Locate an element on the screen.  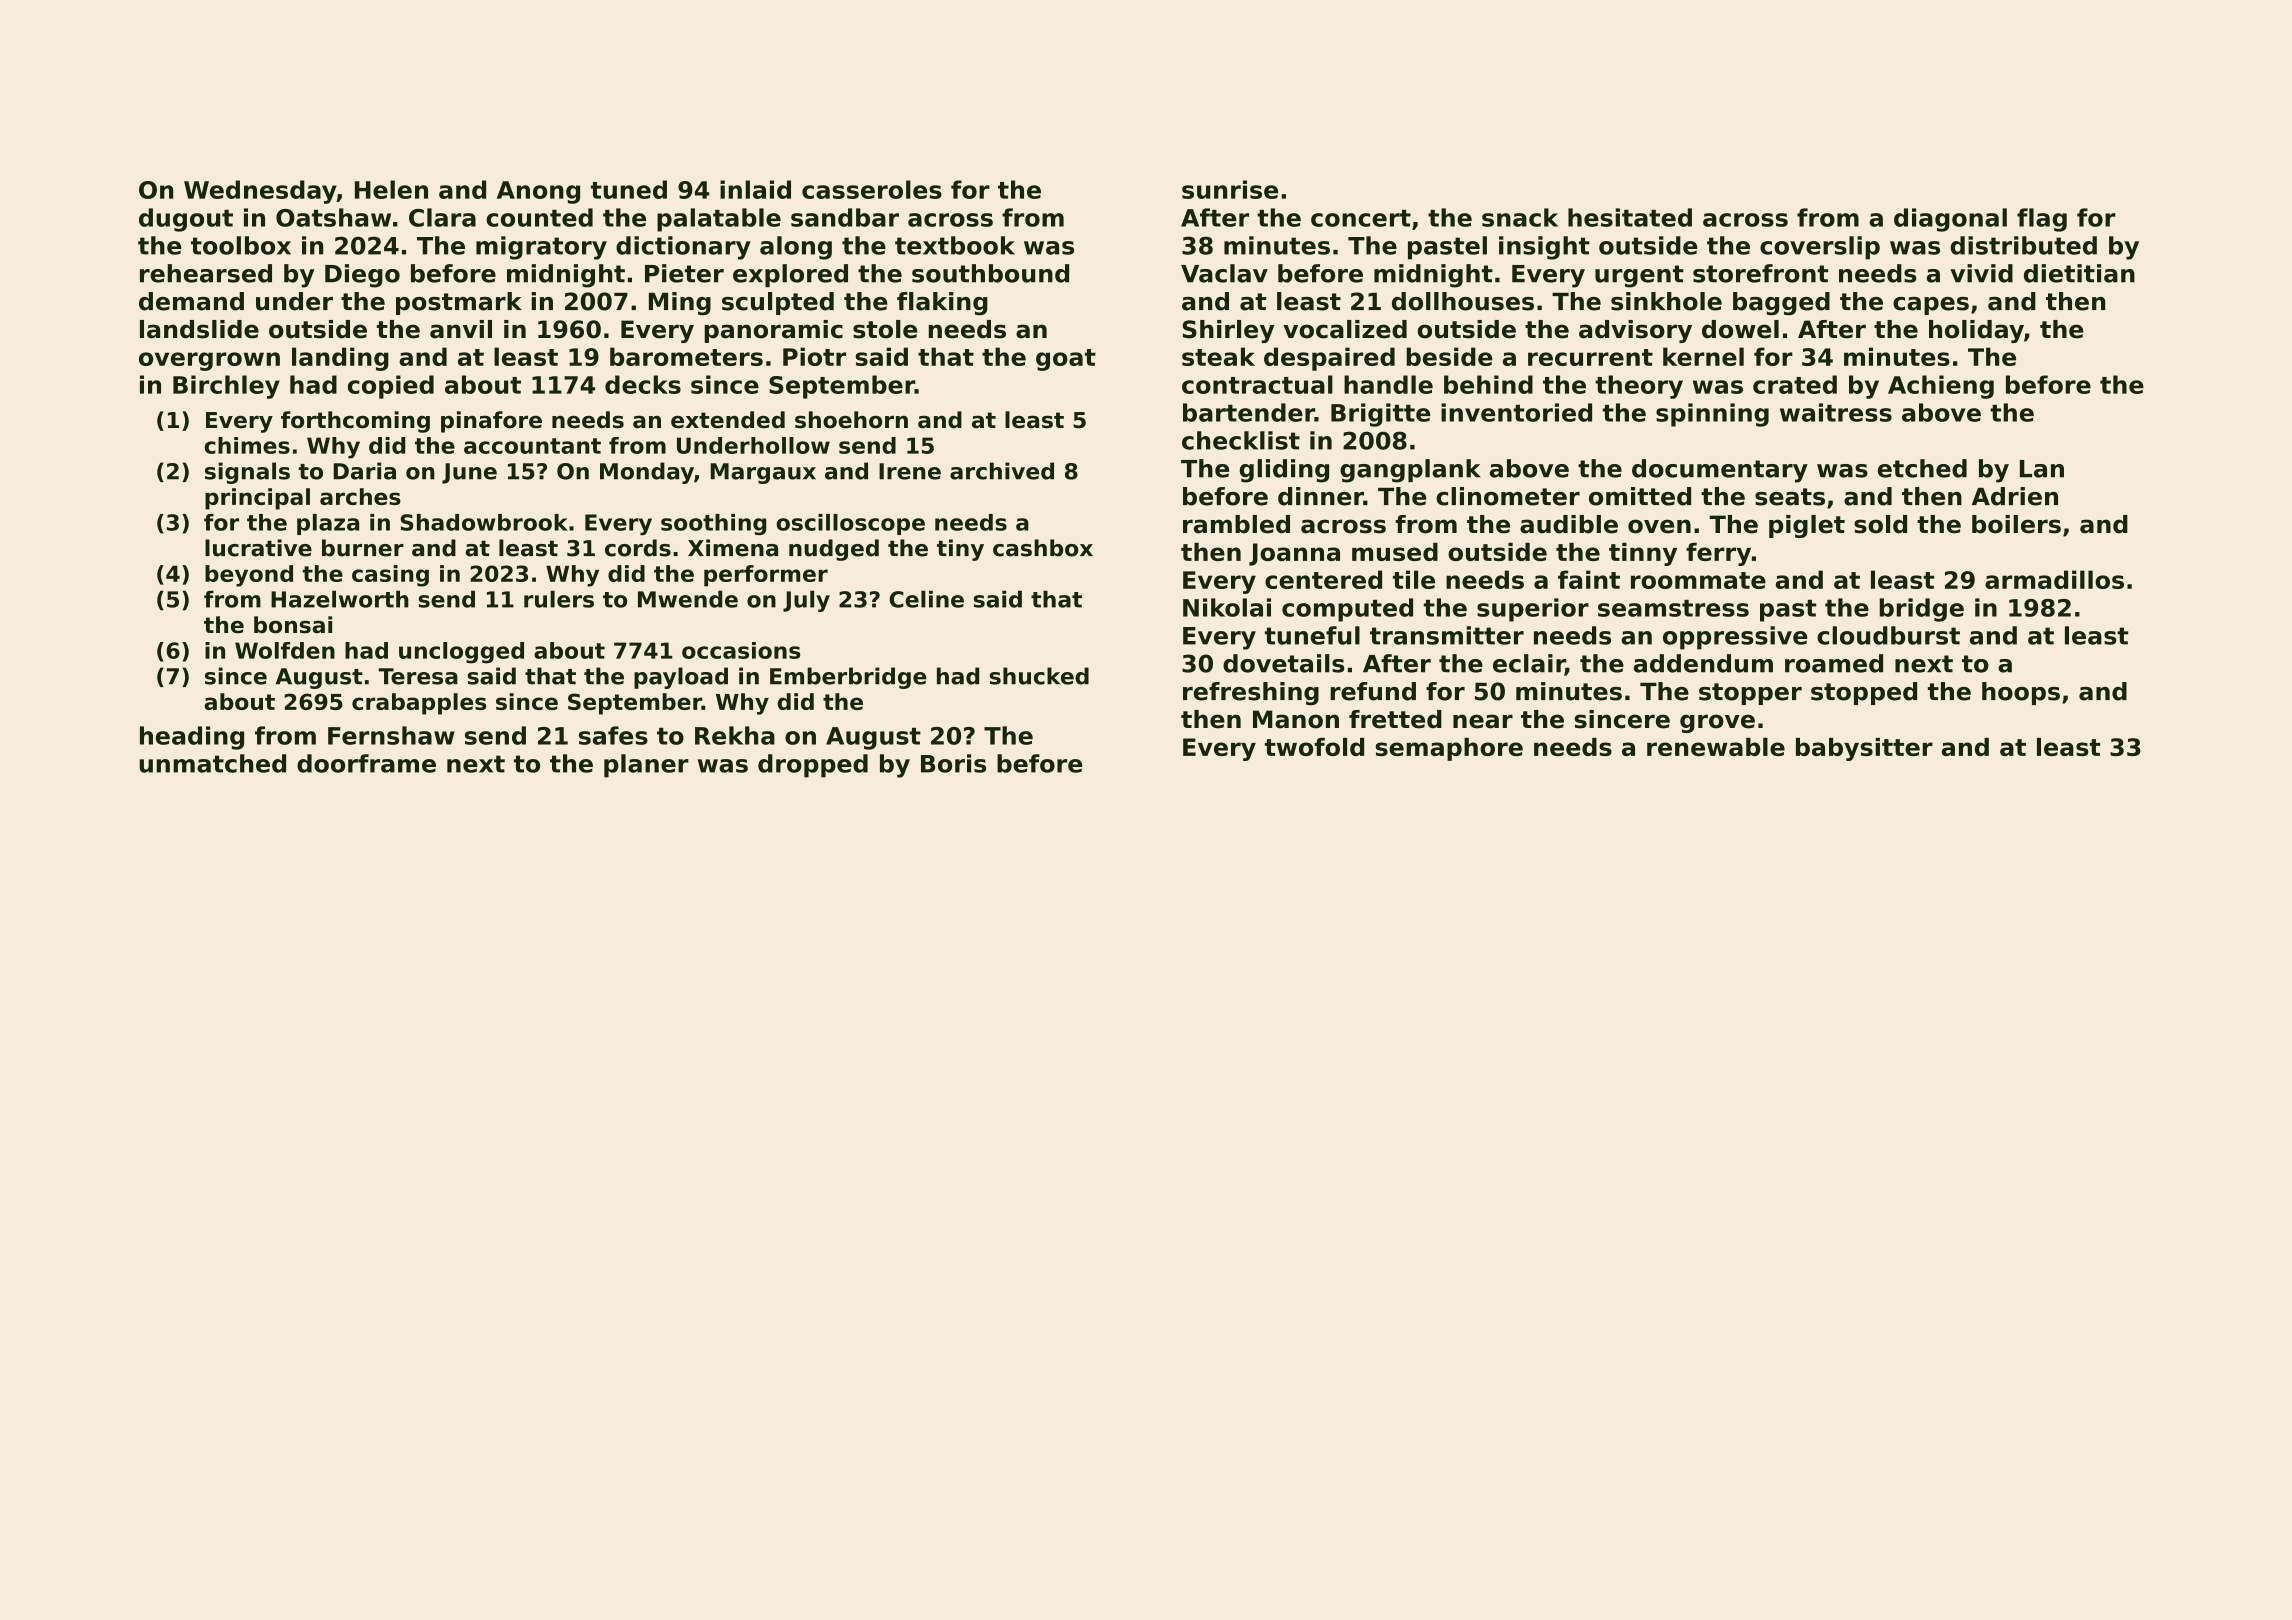
tuned is located at coordinates (629, 189).
